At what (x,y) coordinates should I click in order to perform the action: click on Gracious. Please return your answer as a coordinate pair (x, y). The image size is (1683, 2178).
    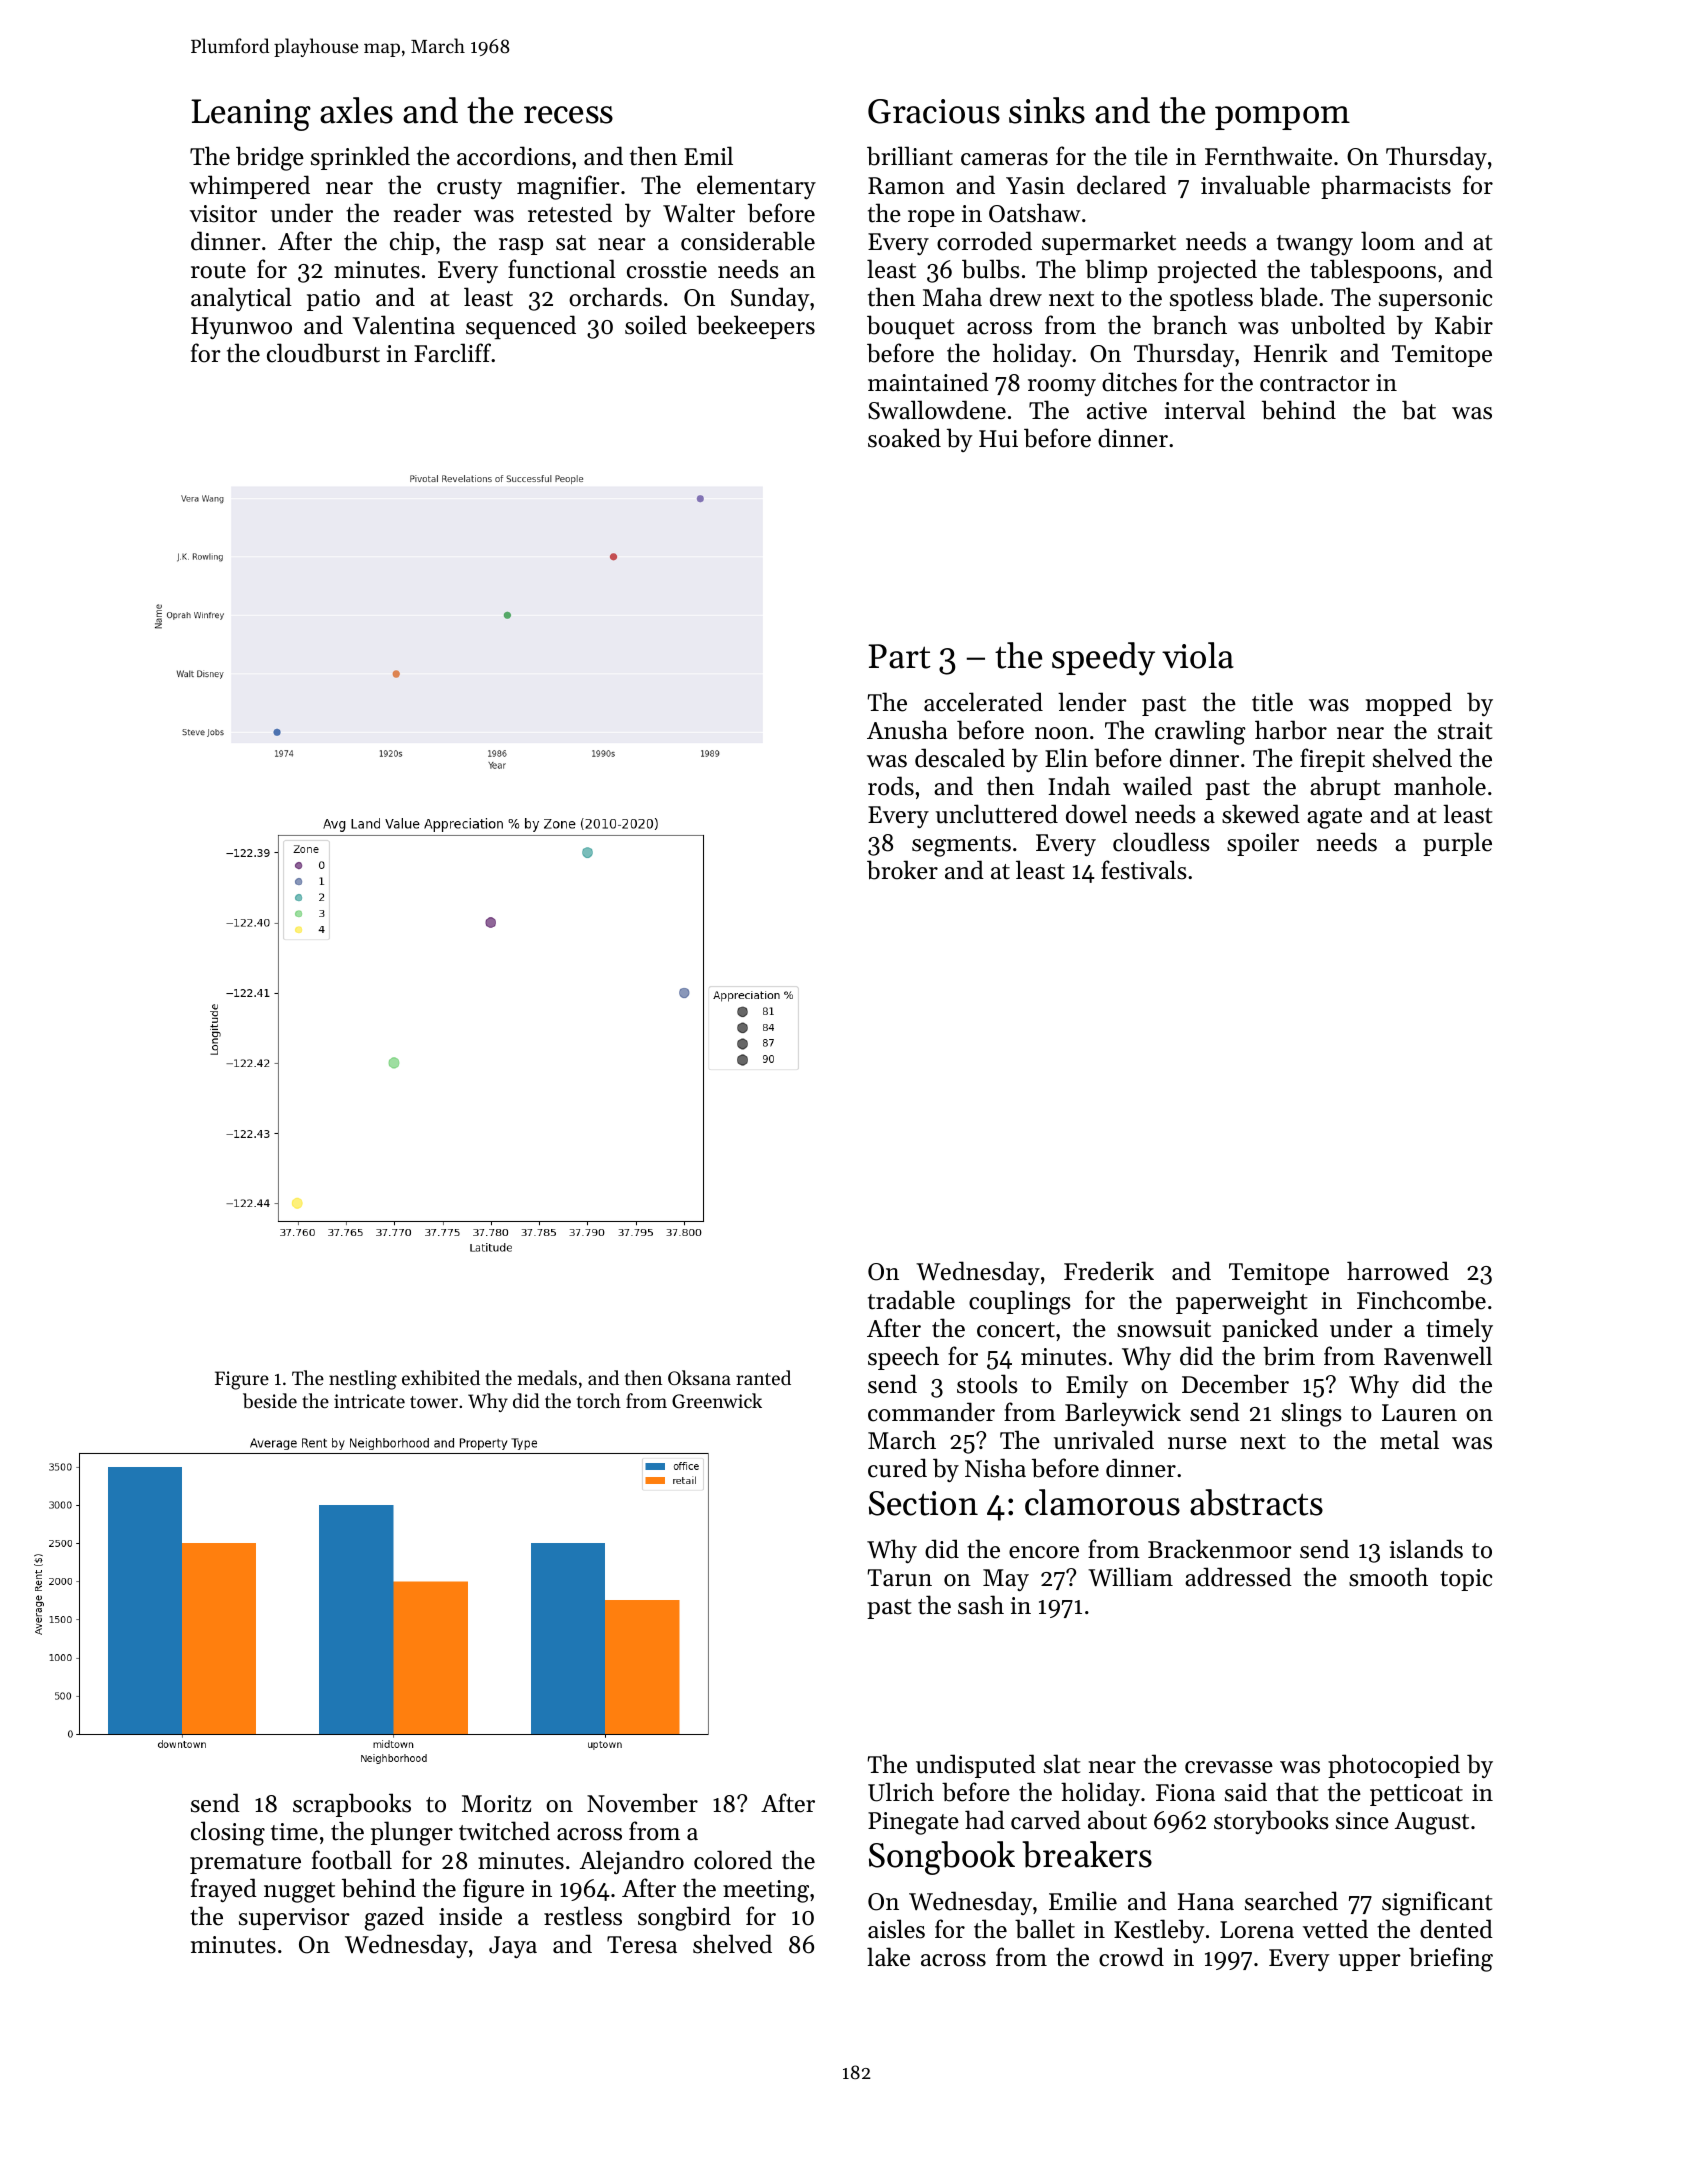
    Looking at the image, I should click on (934, 111).
